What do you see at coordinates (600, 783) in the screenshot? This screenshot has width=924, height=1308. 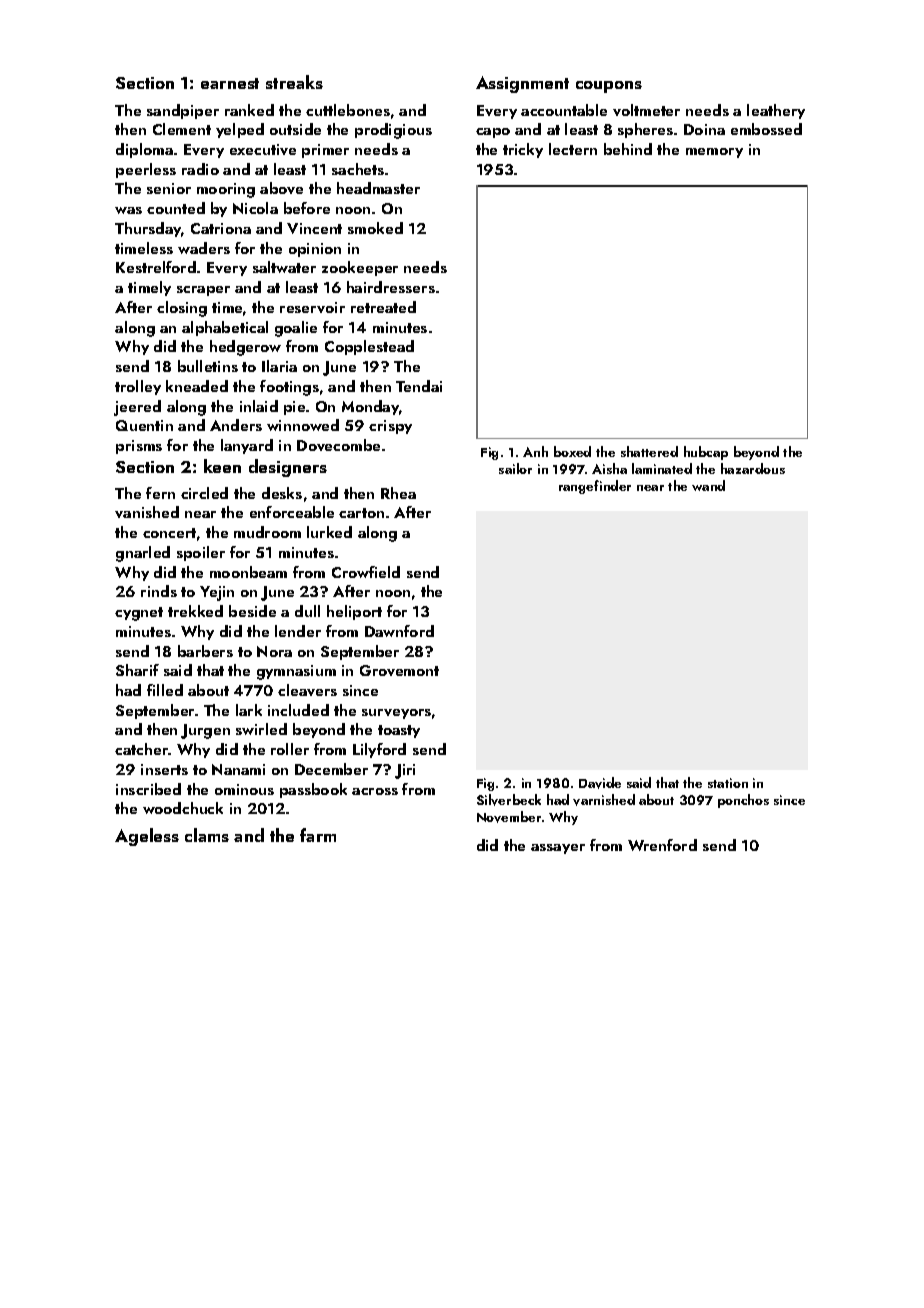 I see `Davide` at bounding box center [600, 783].
